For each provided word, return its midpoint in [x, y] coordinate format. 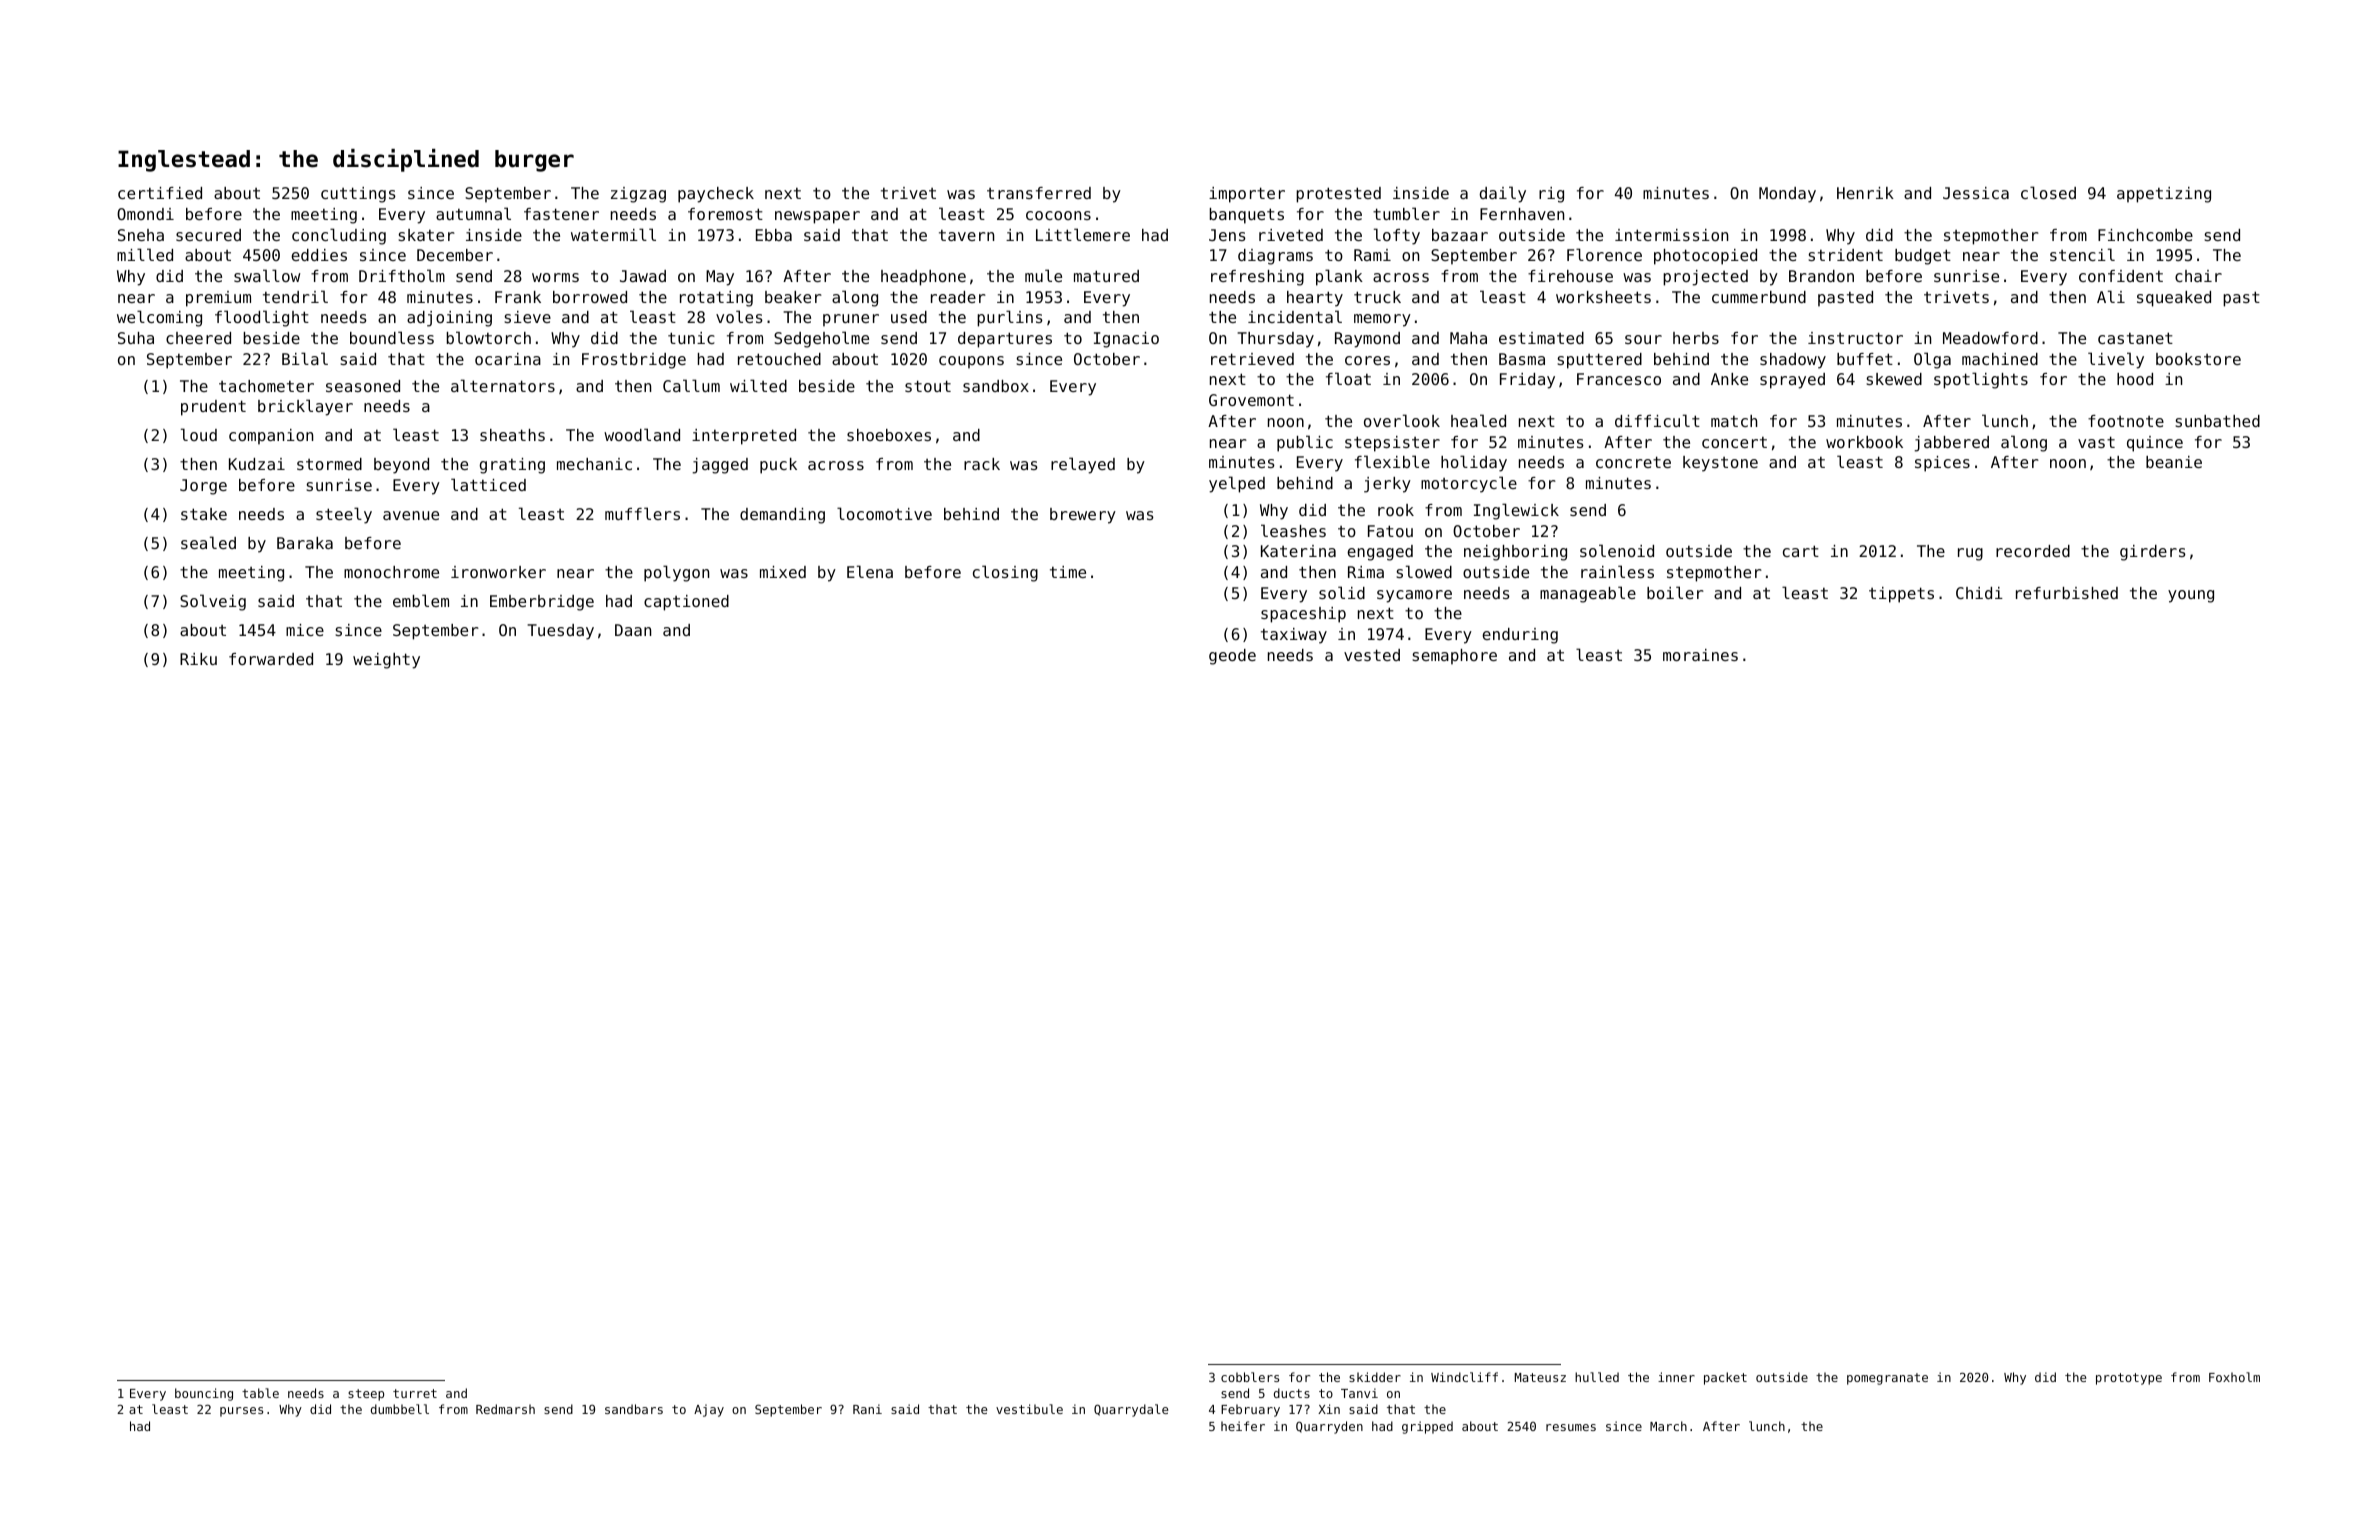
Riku [198, 659]
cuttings [358, 195]
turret [415, 1393]
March [1668, 1426]
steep [366, 1395]
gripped [1427, 1427]
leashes [1293, 530]
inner [1676, 1377]
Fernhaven [1522, 214]
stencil [2082, 254]
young [2191, 596]
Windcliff [1464, 1377]
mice [305, 630]
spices [1942, 464]
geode [1232, 657]
